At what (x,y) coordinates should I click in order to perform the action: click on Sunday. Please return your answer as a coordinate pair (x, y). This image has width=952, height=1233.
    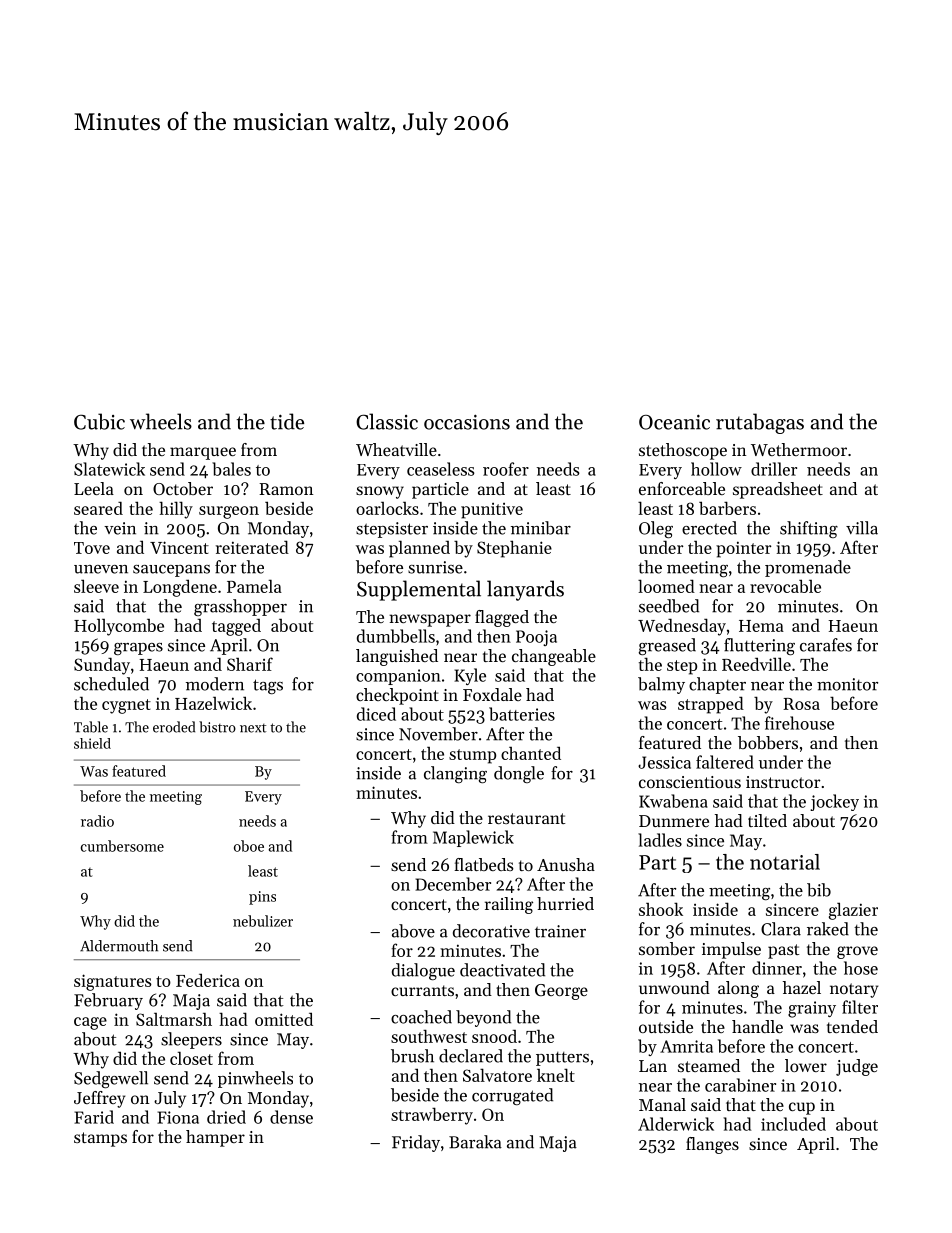
    Looking at the image, I should click on (102, 666).
